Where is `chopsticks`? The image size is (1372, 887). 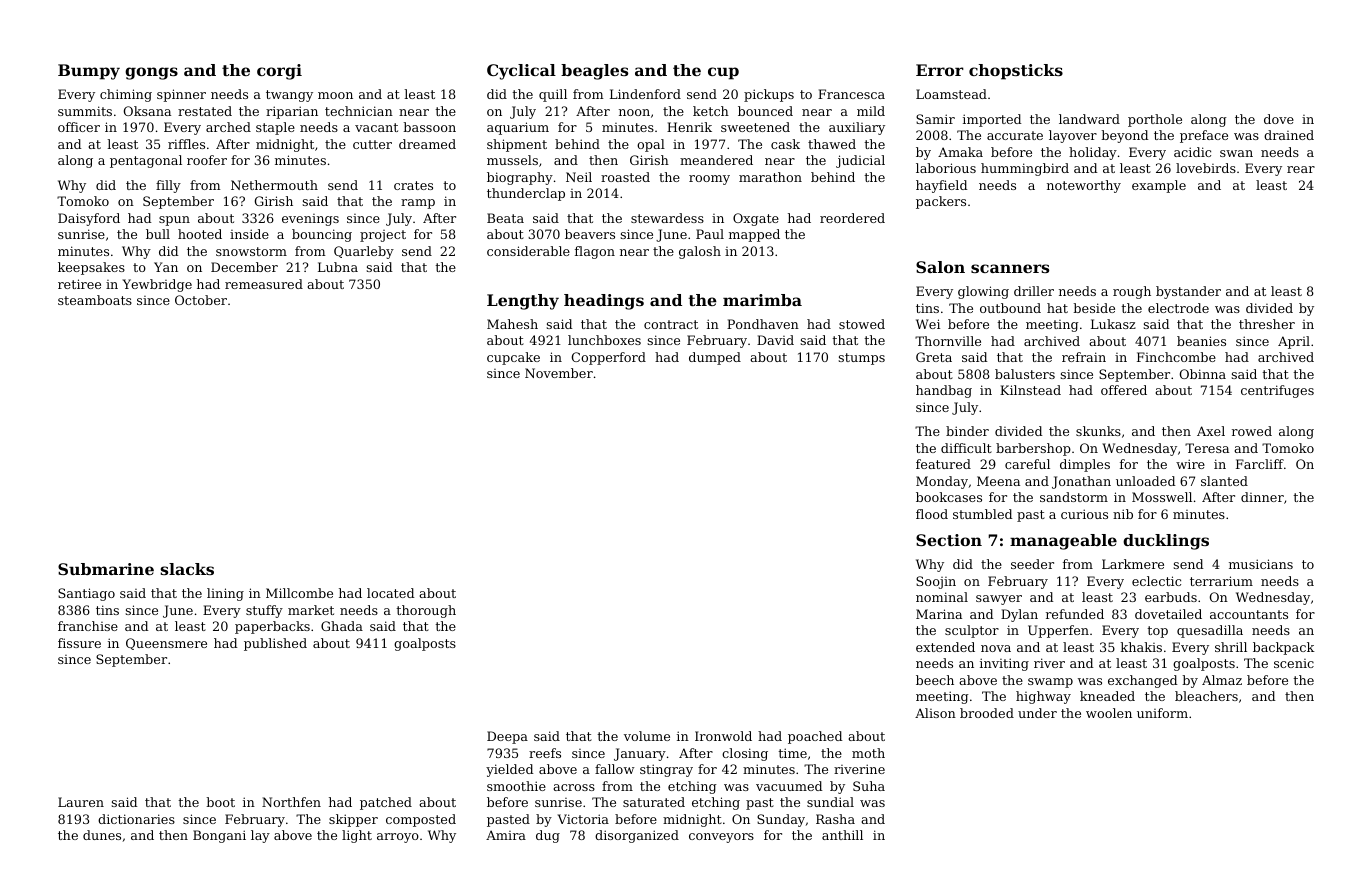 chopsticks is located at coordinates (1016, 72).
